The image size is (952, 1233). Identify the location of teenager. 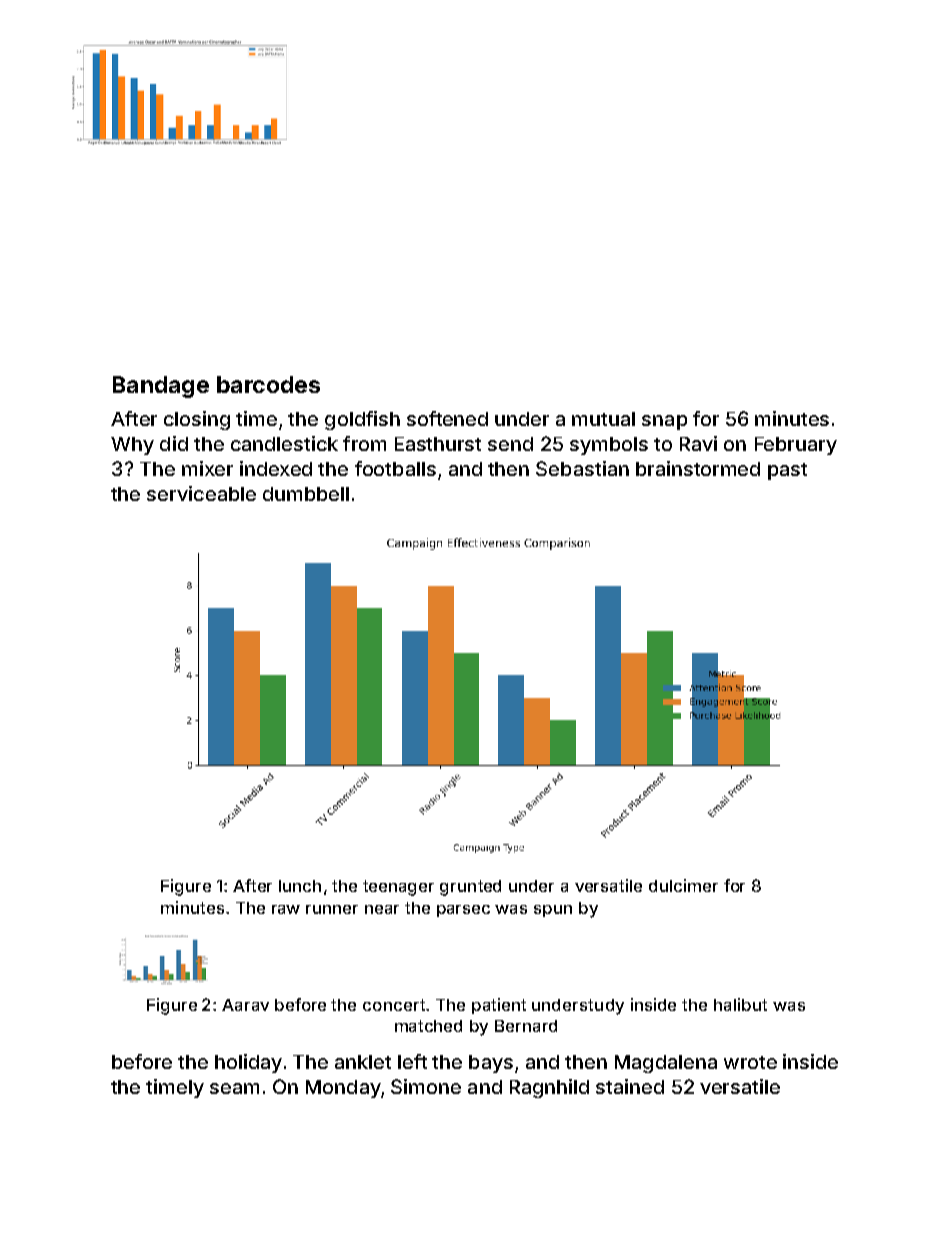
(398, 888).
